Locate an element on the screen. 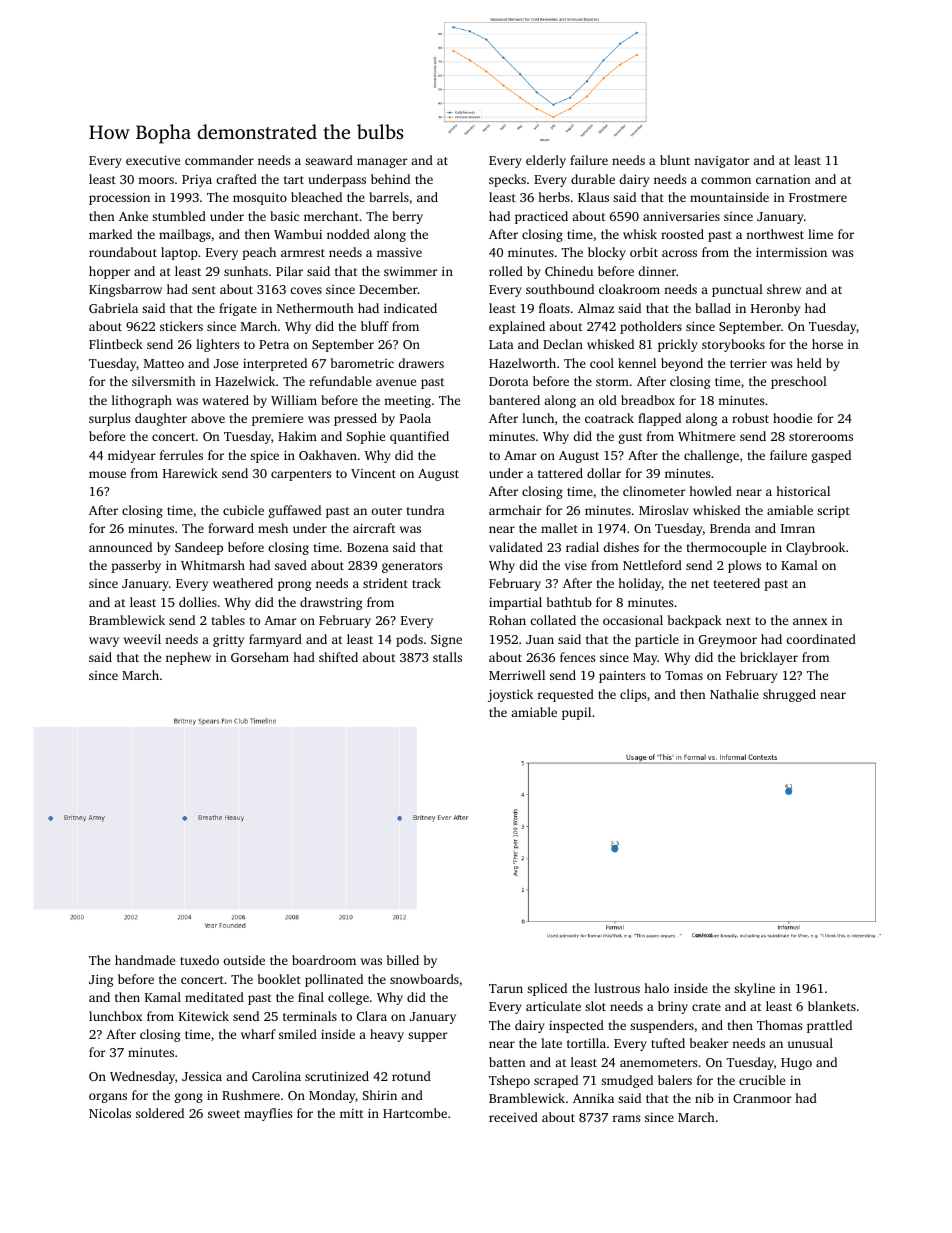 This screenshot has width=952, height=1233. impartial is located at coordinates (515, 603).
